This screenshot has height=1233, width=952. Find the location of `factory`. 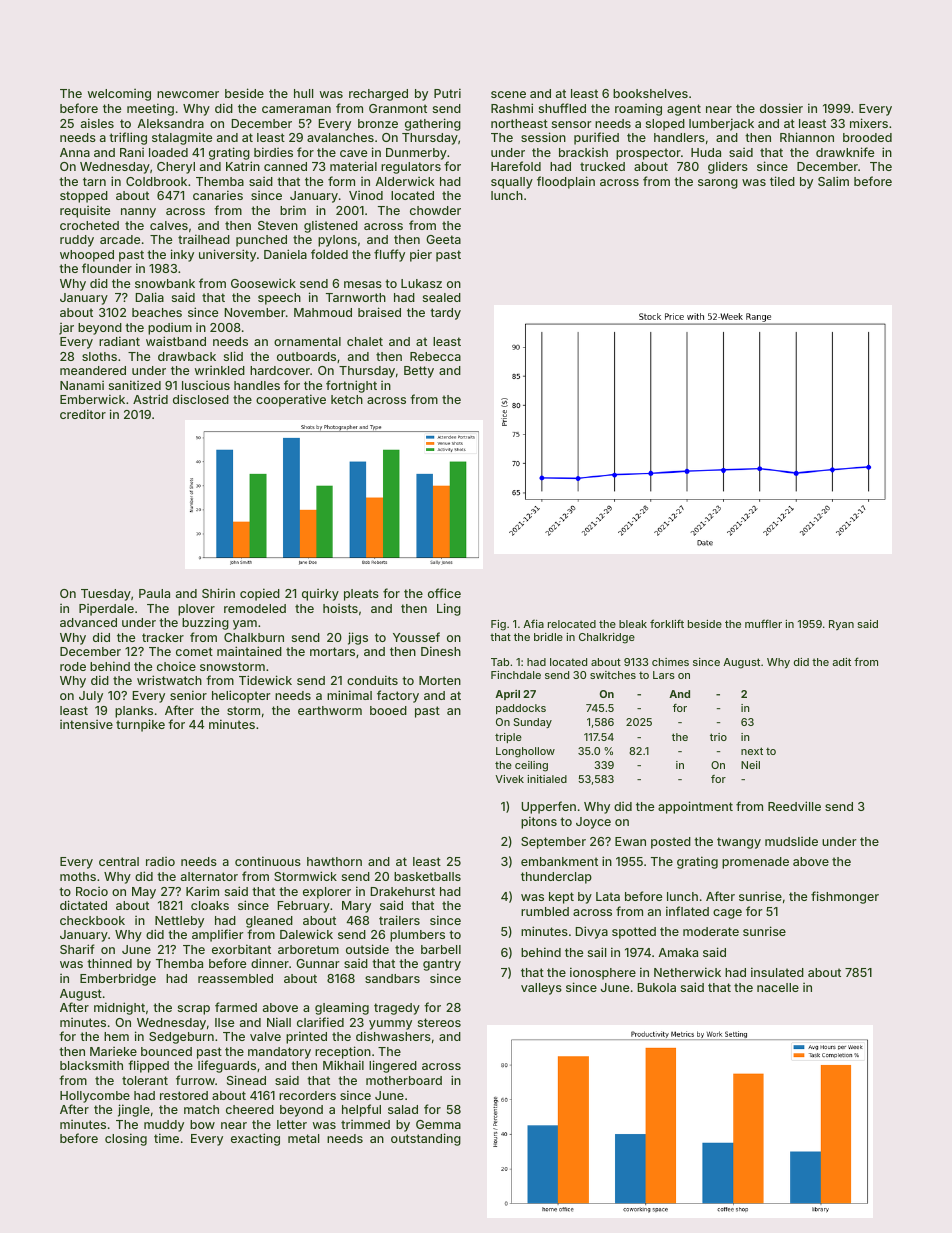

factory is located at coordinates (398, 696).
